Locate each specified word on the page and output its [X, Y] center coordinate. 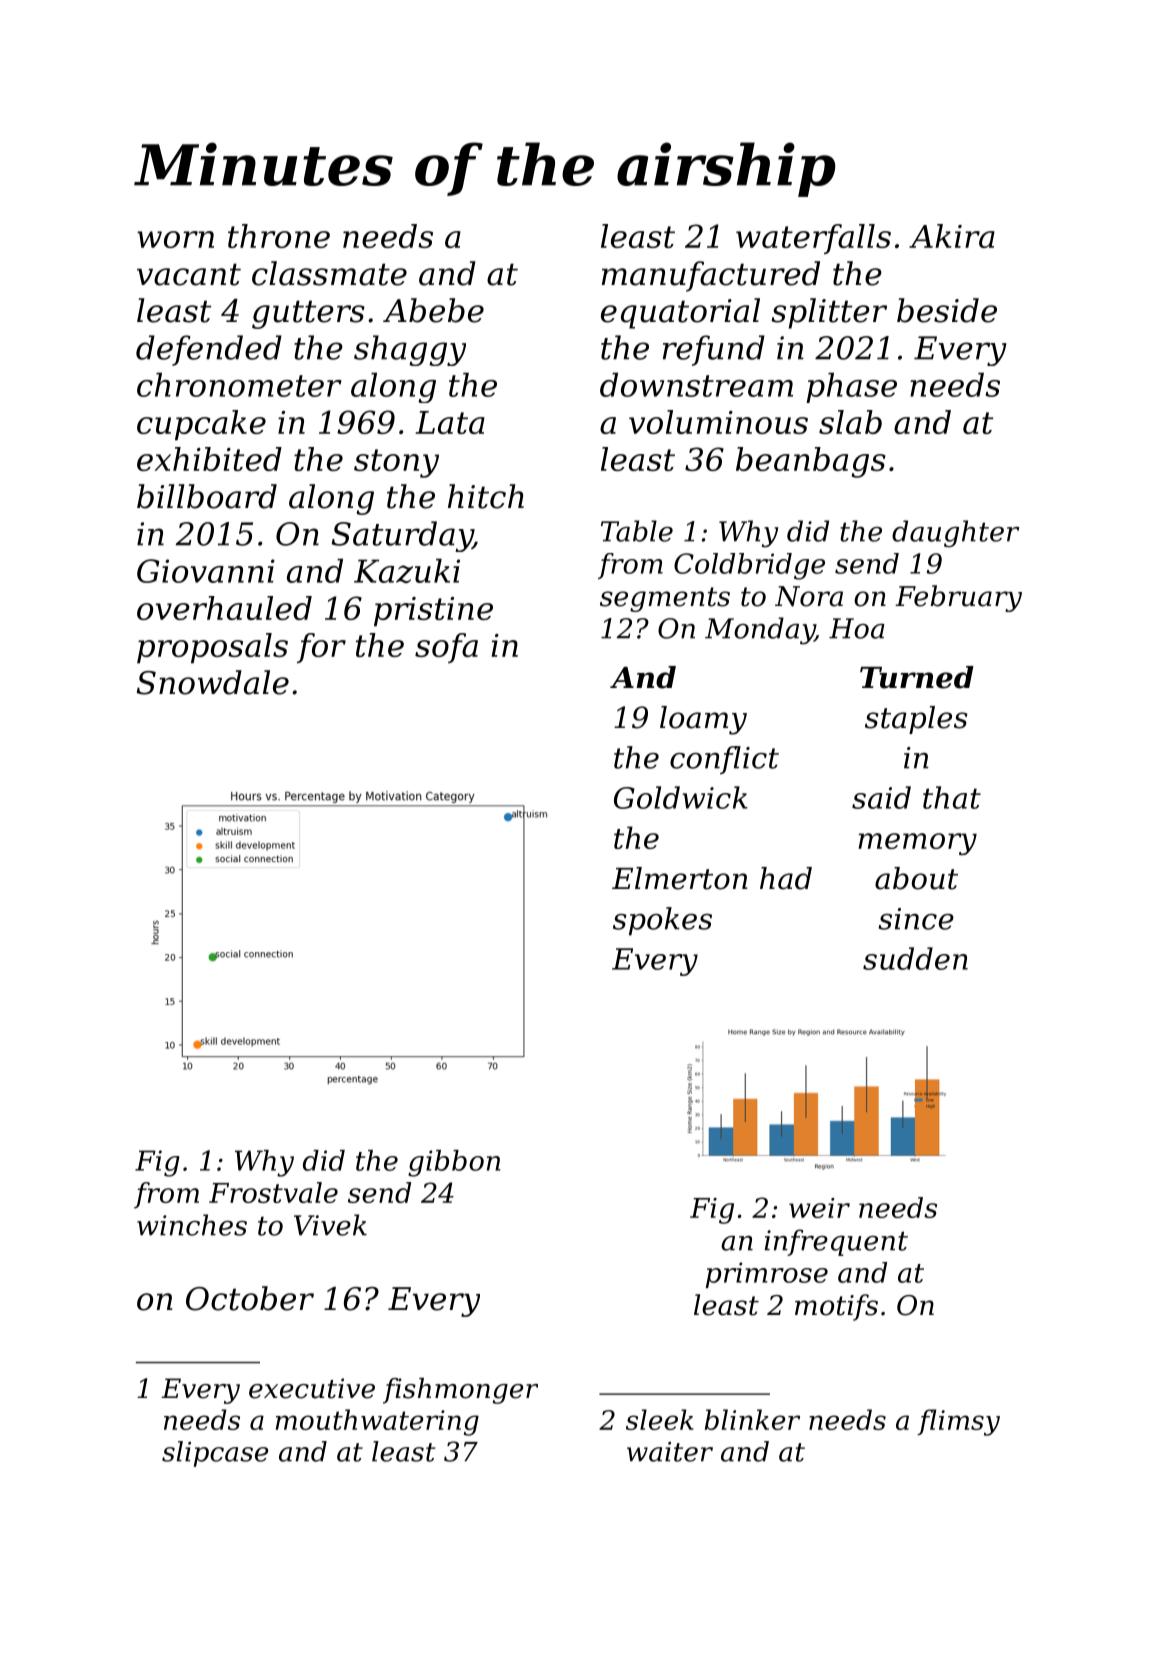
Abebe [433, 310]
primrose [767, 1275]
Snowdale [212, 682]
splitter [829, 313]
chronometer [239, 384]
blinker [752, 1419]
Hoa [857, 628]
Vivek [330, 1225]
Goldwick [681, 797]
